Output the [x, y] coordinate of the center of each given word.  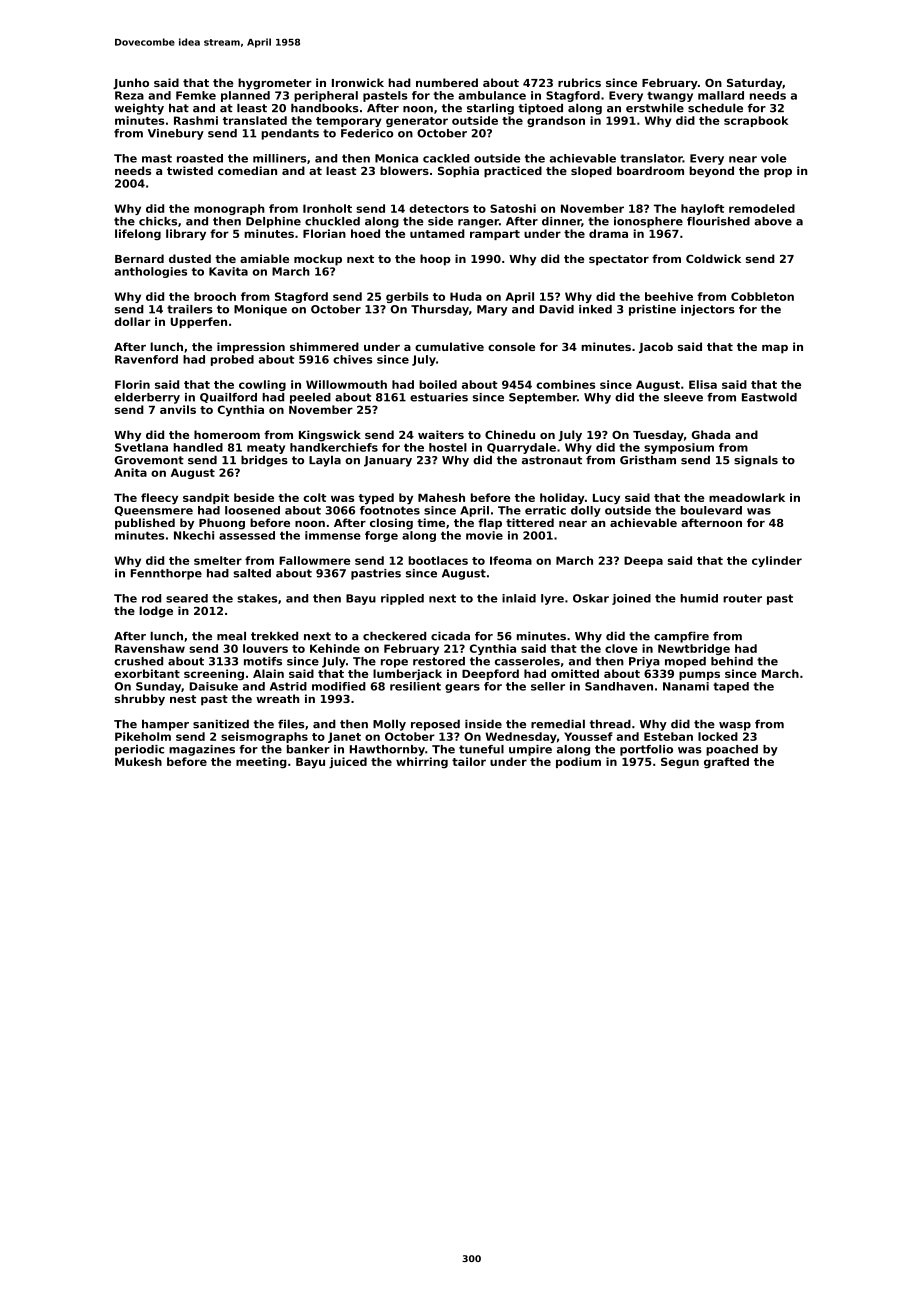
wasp [735, 726]
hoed [365, 233]
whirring [422, 763]
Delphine [273, 222]
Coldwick [713, 258]
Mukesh [138, 761]
